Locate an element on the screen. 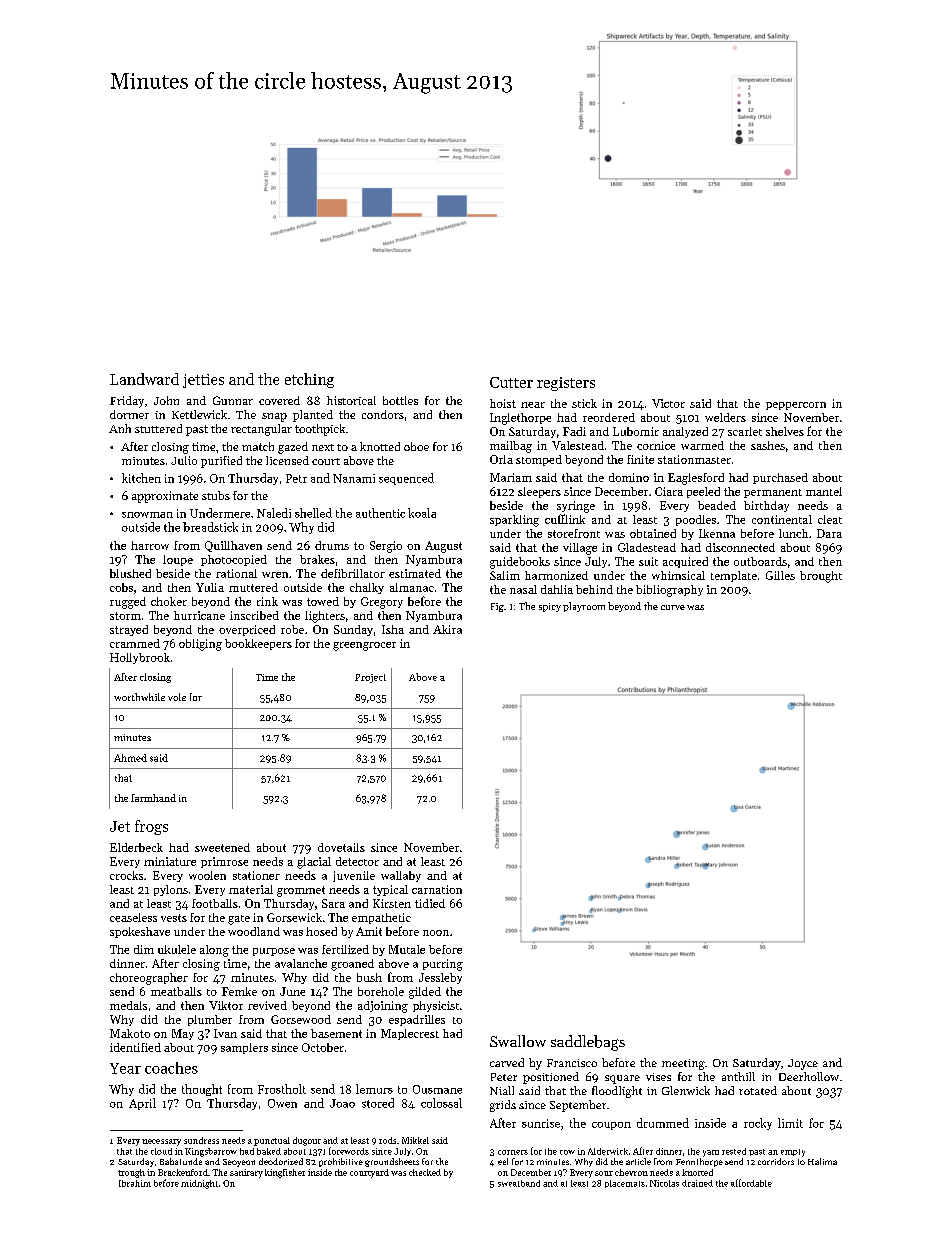 Image resolution: width=952 pixels, height=1233 pixels. vole is located at coordinates (177, 697).
